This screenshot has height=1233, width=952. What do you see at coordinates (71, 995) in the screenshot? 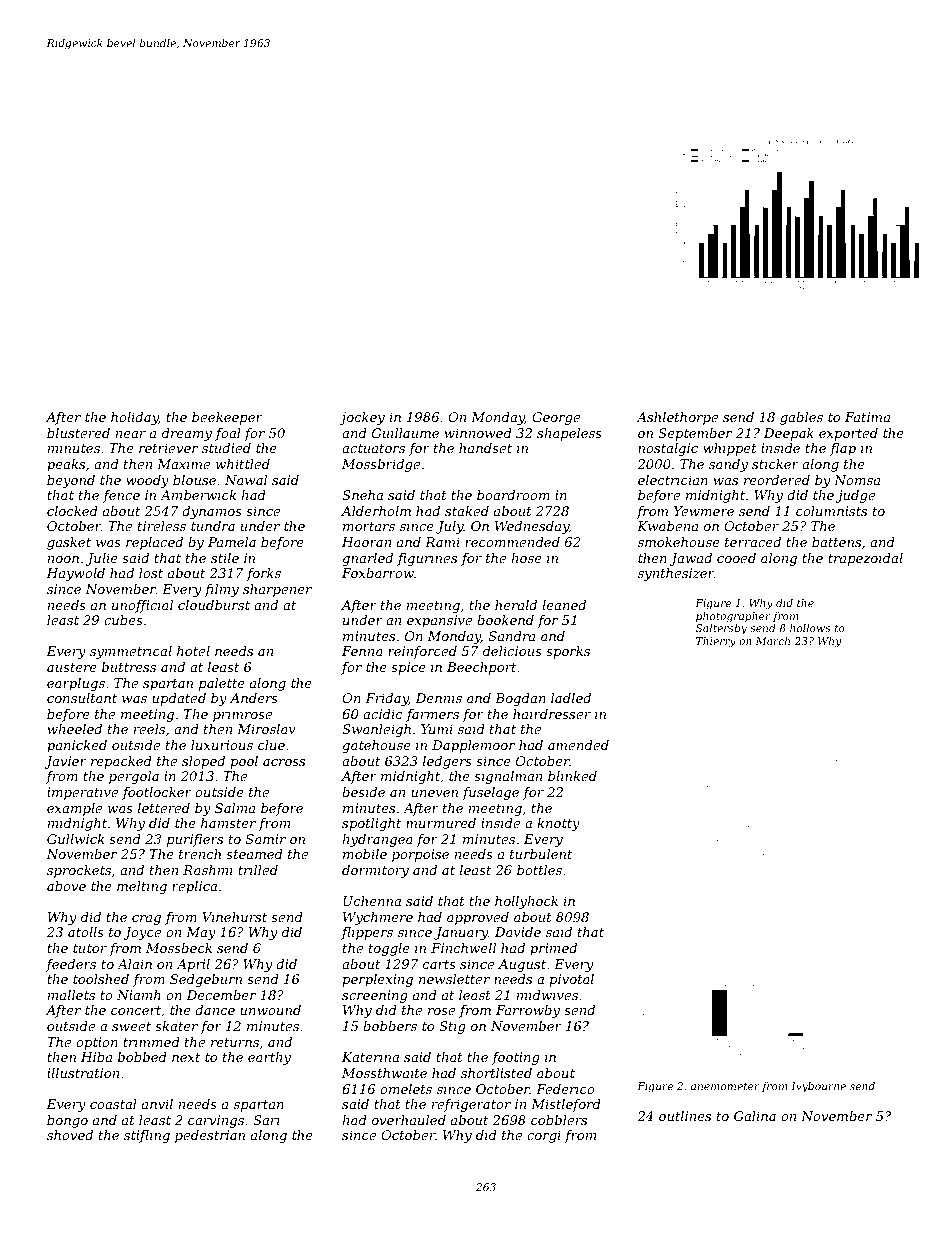
I see `mallets` at bounding box center [71, 995].
